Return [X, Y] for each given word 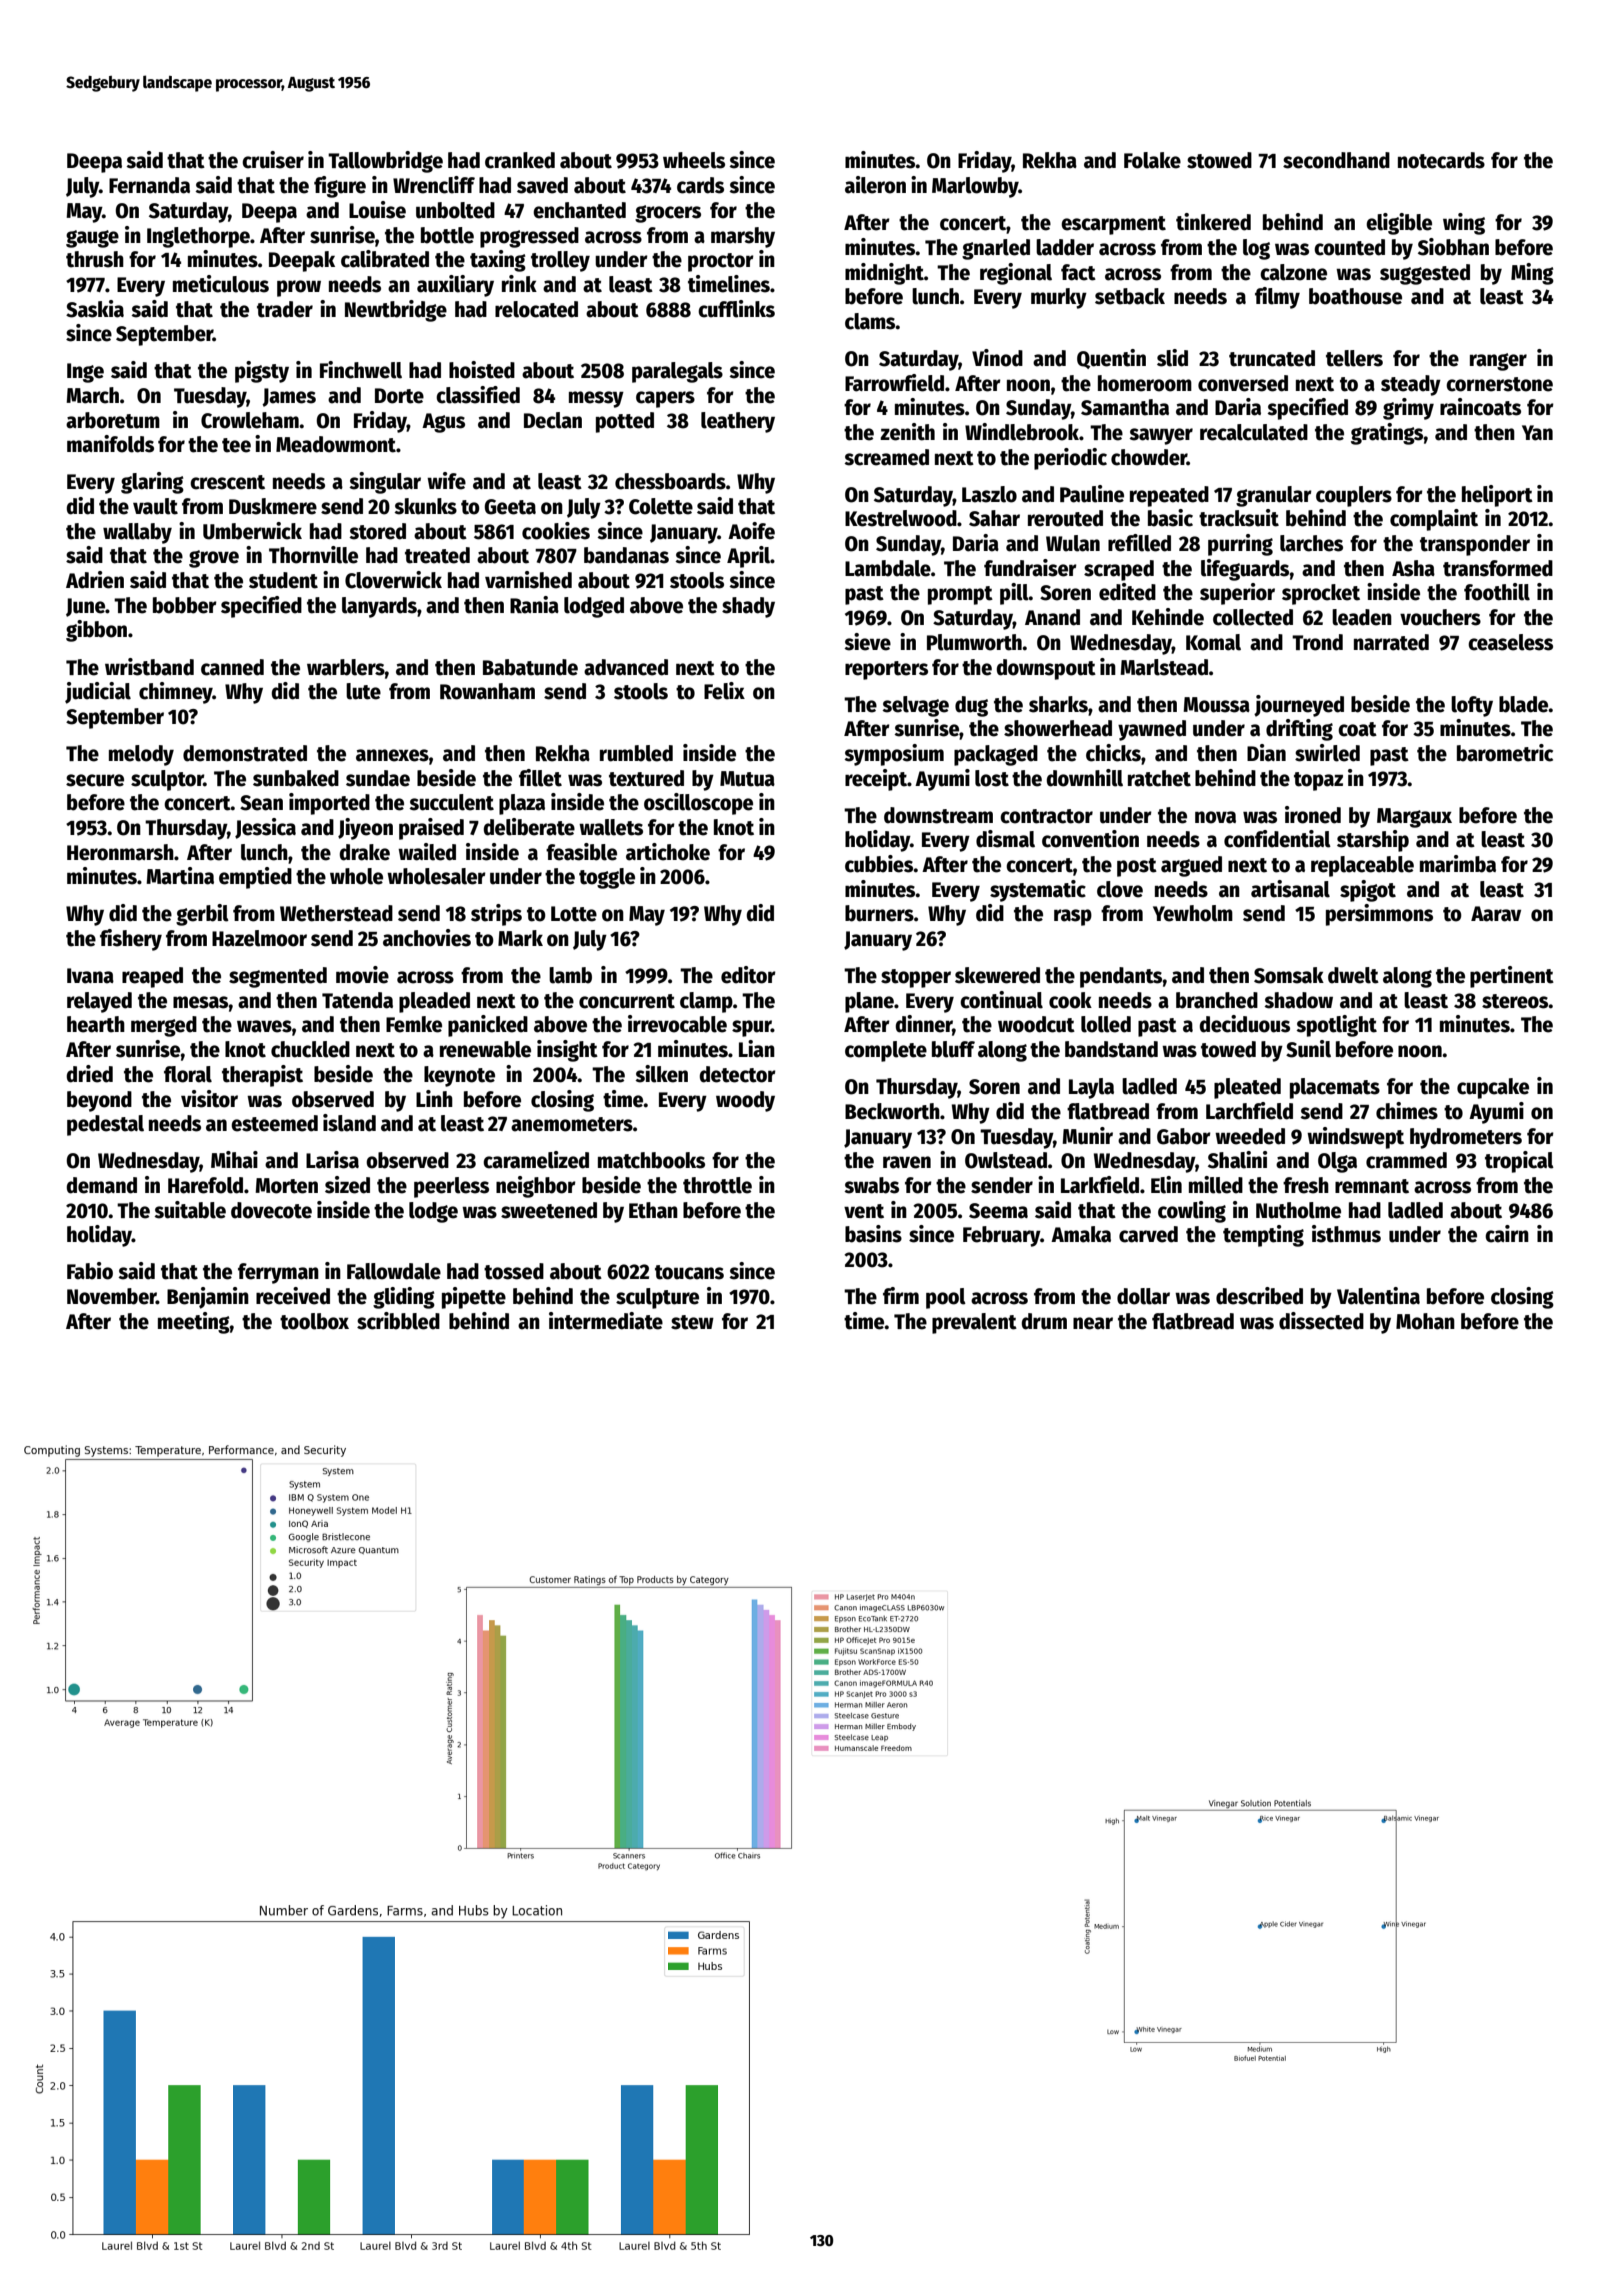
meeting [194, 1323]
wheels [694, 160]
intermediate [606, 1321]
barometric [1505, 753]
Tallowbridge [385, 162]
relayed [99, 1002]
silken [661, 1074]
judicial [98, 693]
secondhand [1336, 160]
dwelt [1353, 975]
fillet [540, 778]
